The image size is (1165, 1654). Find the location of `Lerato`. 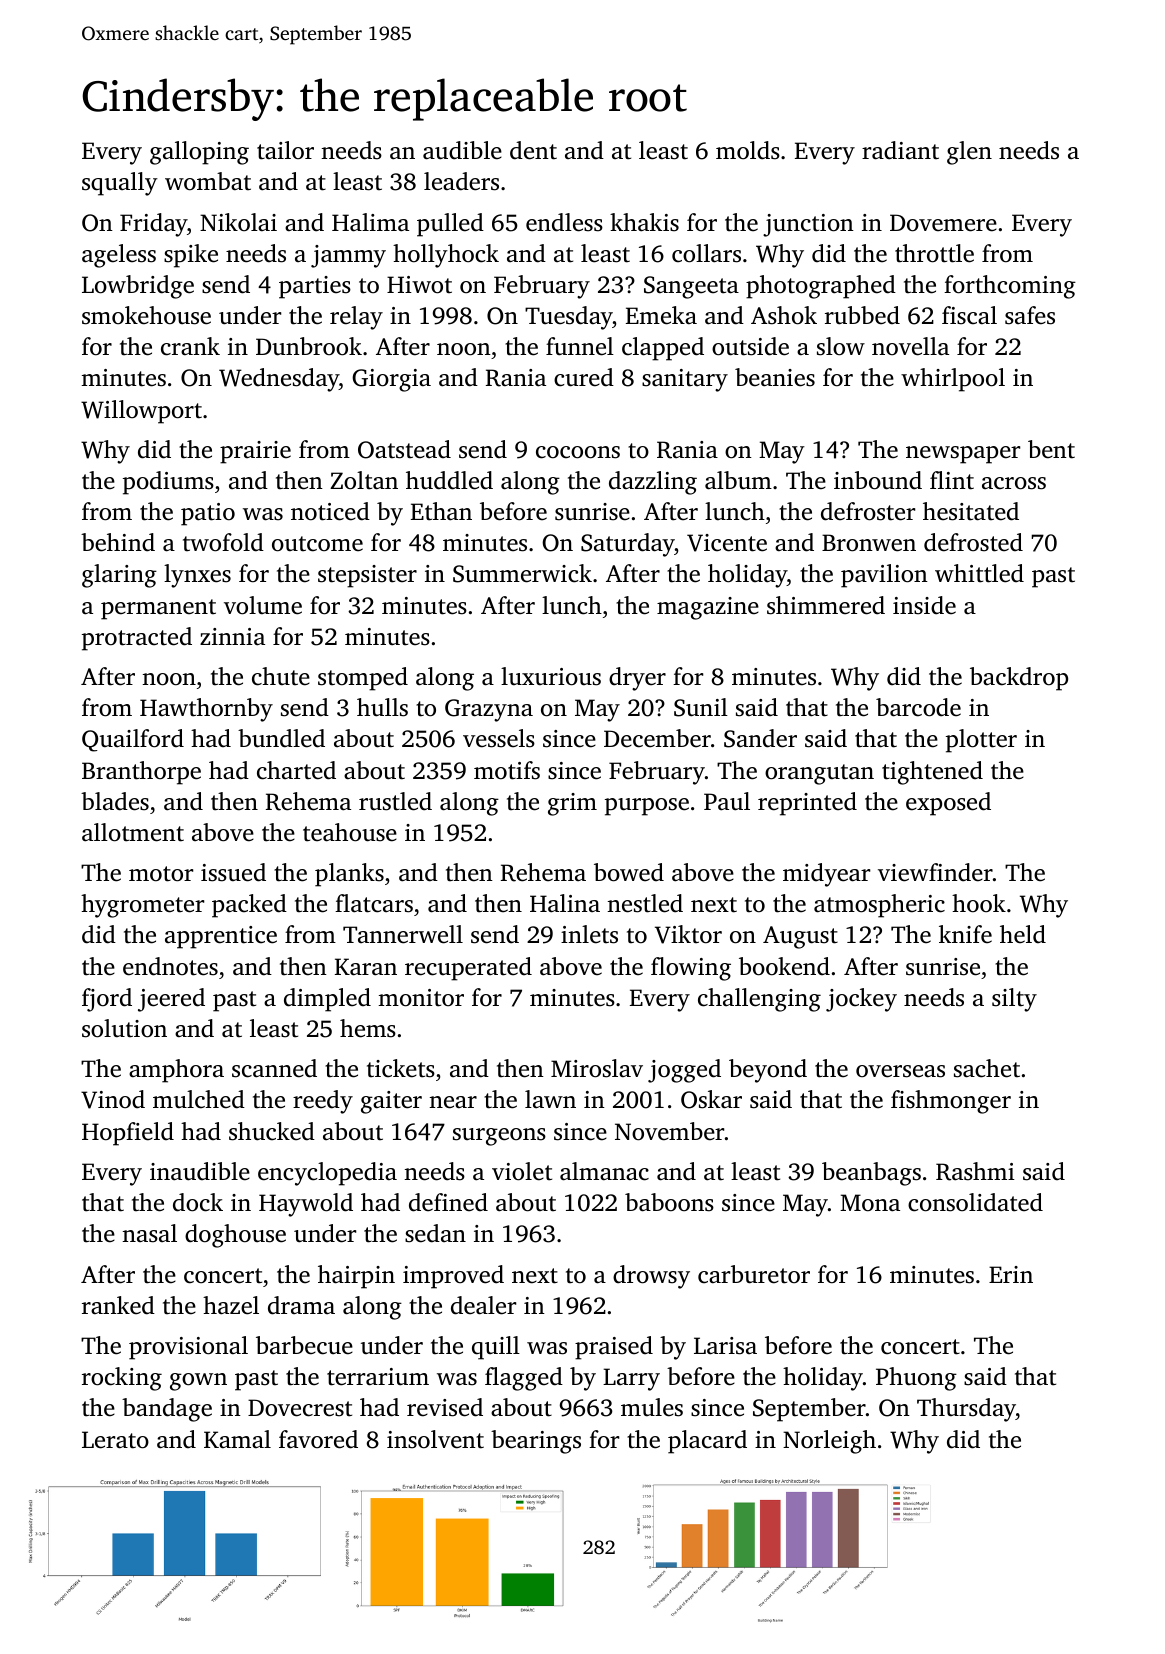

Lerato is located at coordinates (115, 1440).
